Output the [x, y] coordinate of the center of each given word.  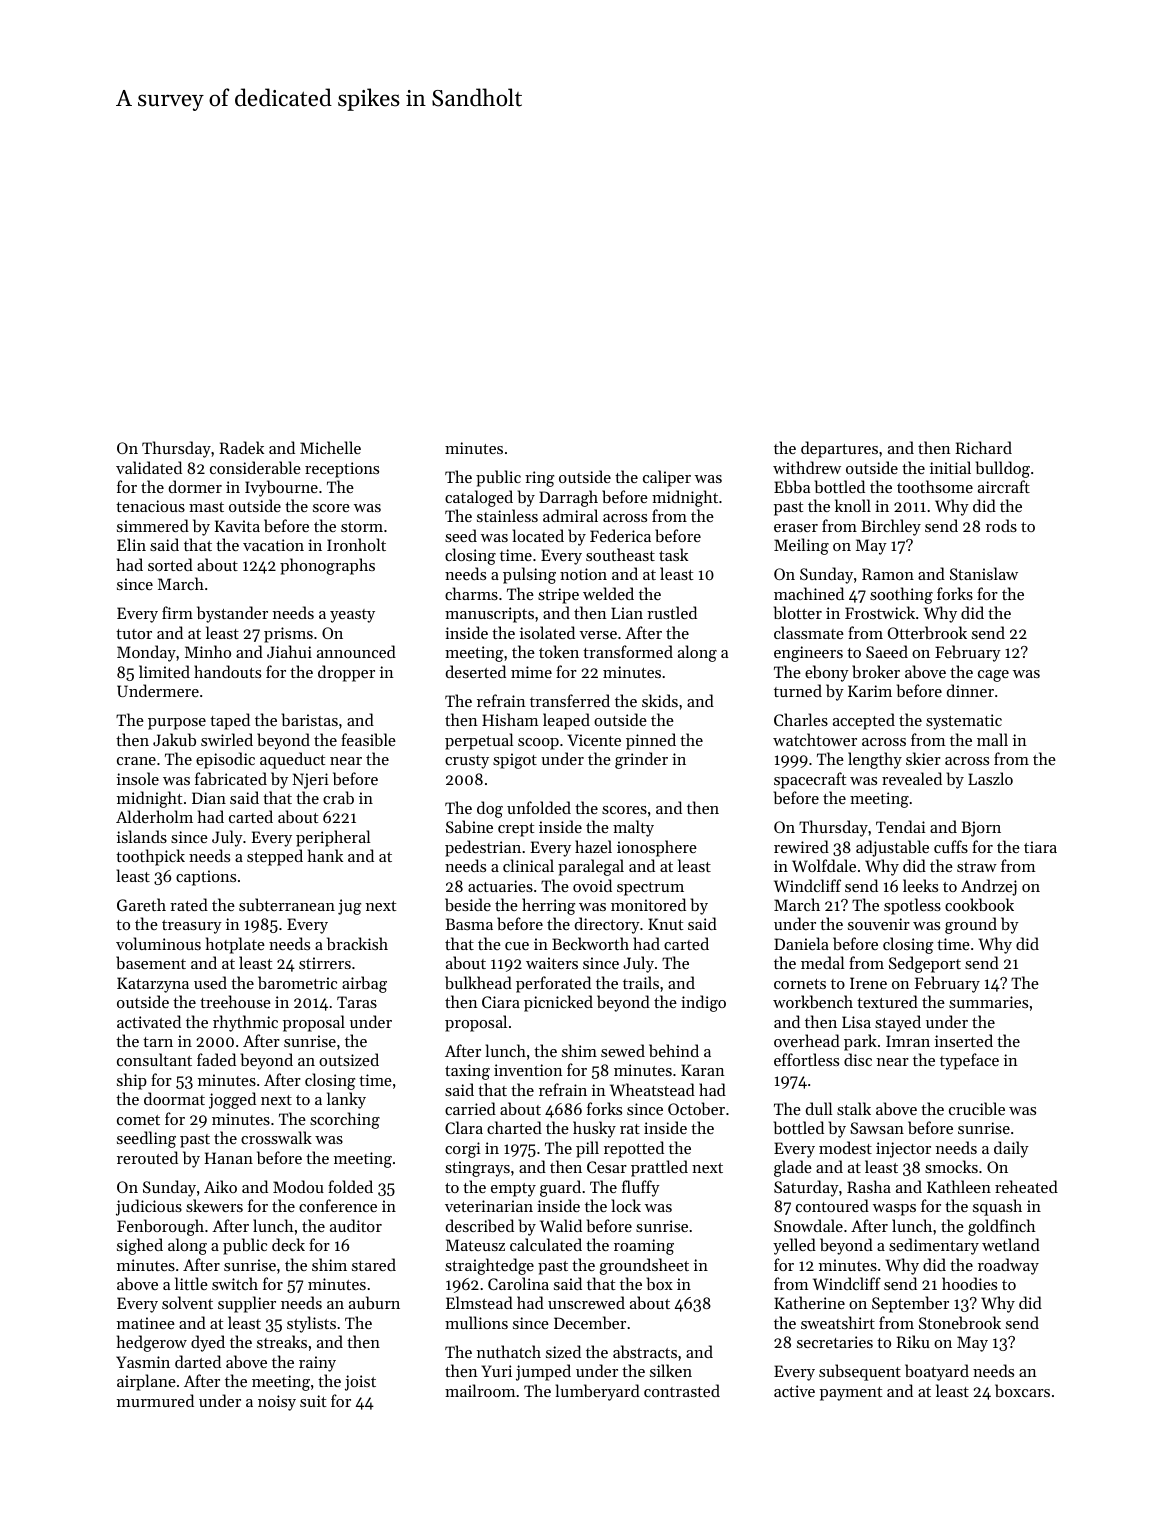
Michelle [330, 447]
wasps [894, 1210]
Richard [983, 447]
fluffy [641, 1188]
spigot [515, 761]
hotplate [235, 945]
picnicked [558, 1003]
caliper [667, 478]
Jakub [174, 739]
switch [235, 1283]
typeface [969, 1061]
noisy [277, 1403]
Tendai [901, 826]
